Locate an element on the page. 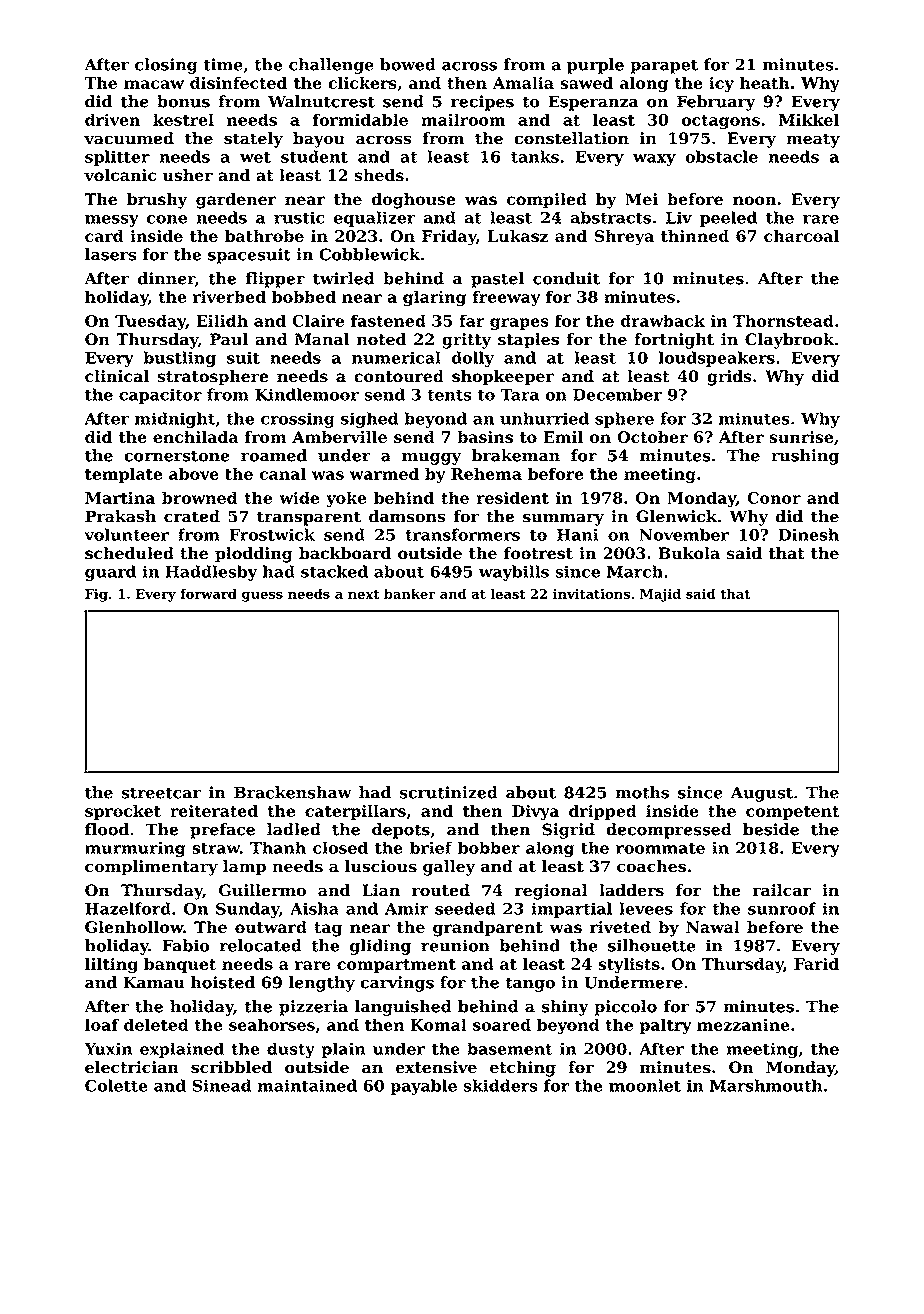 The image size is (924, 1314). macaw is located at coordinates (154, 84).
